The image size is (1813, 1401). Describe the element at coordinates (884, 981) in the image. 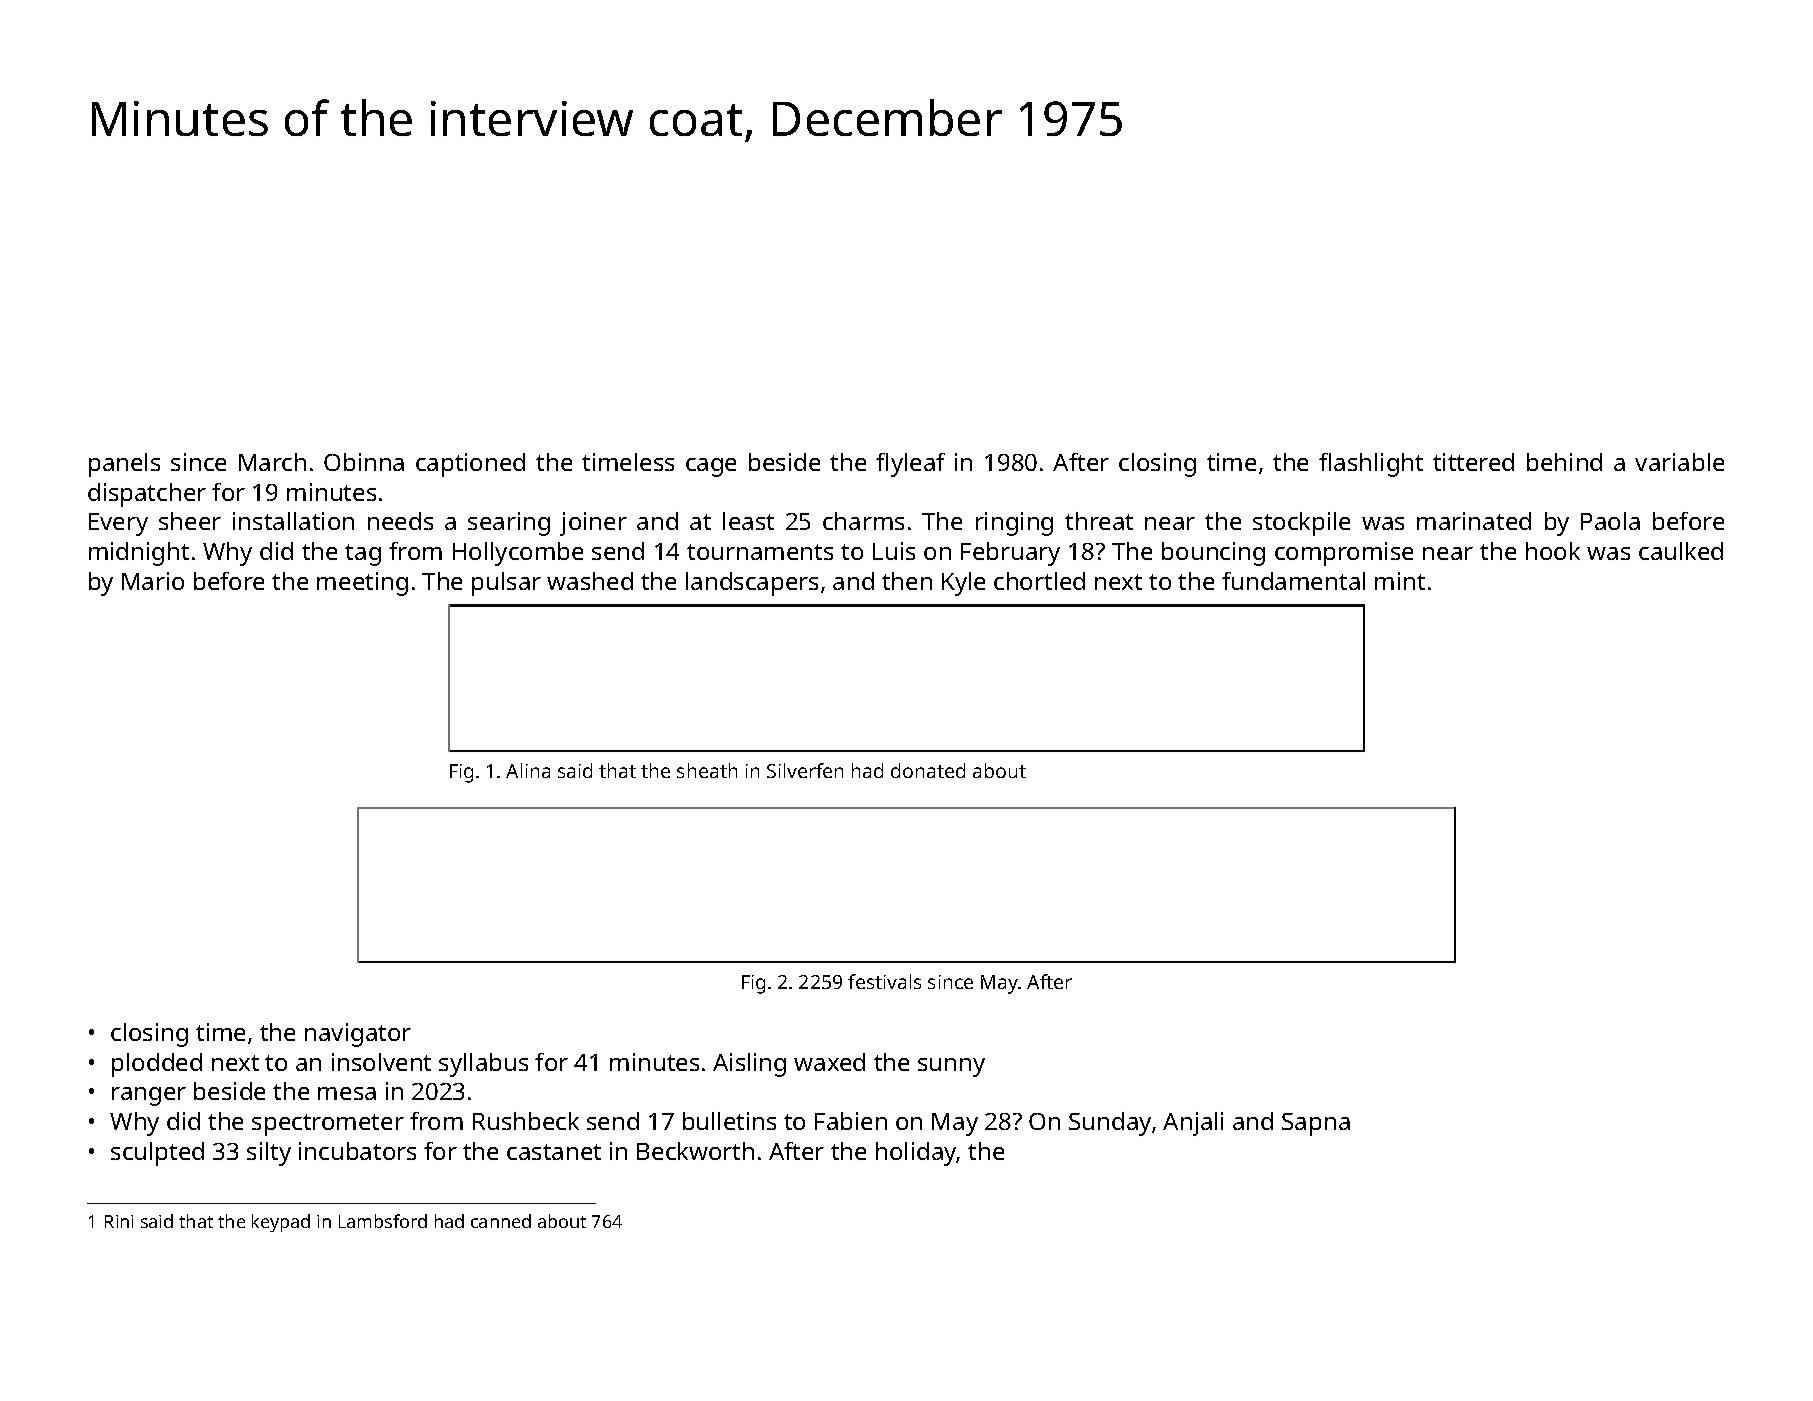

I see `festivals` at that location.
